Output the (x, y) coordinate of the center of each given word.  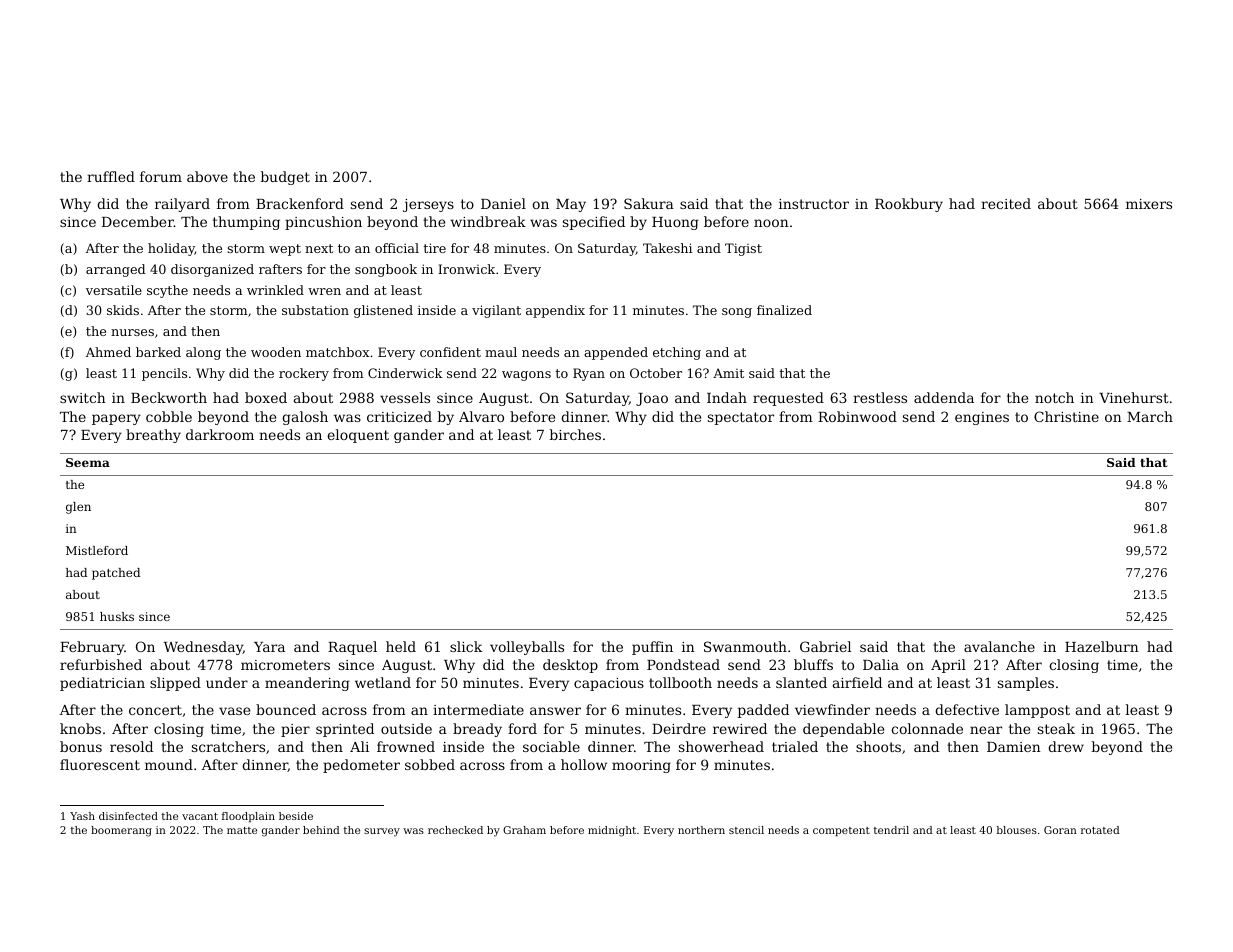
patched (116, 574)
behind (321, 830)
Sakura (649, 203)
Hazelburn (1102, 646)
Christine (1066, 416)
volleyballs (527, 648)
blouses (1017, 830)
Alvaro (481, 416)
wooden (276, 352)
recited (1006, 203)
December (138, 221)
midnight (612, 831)
